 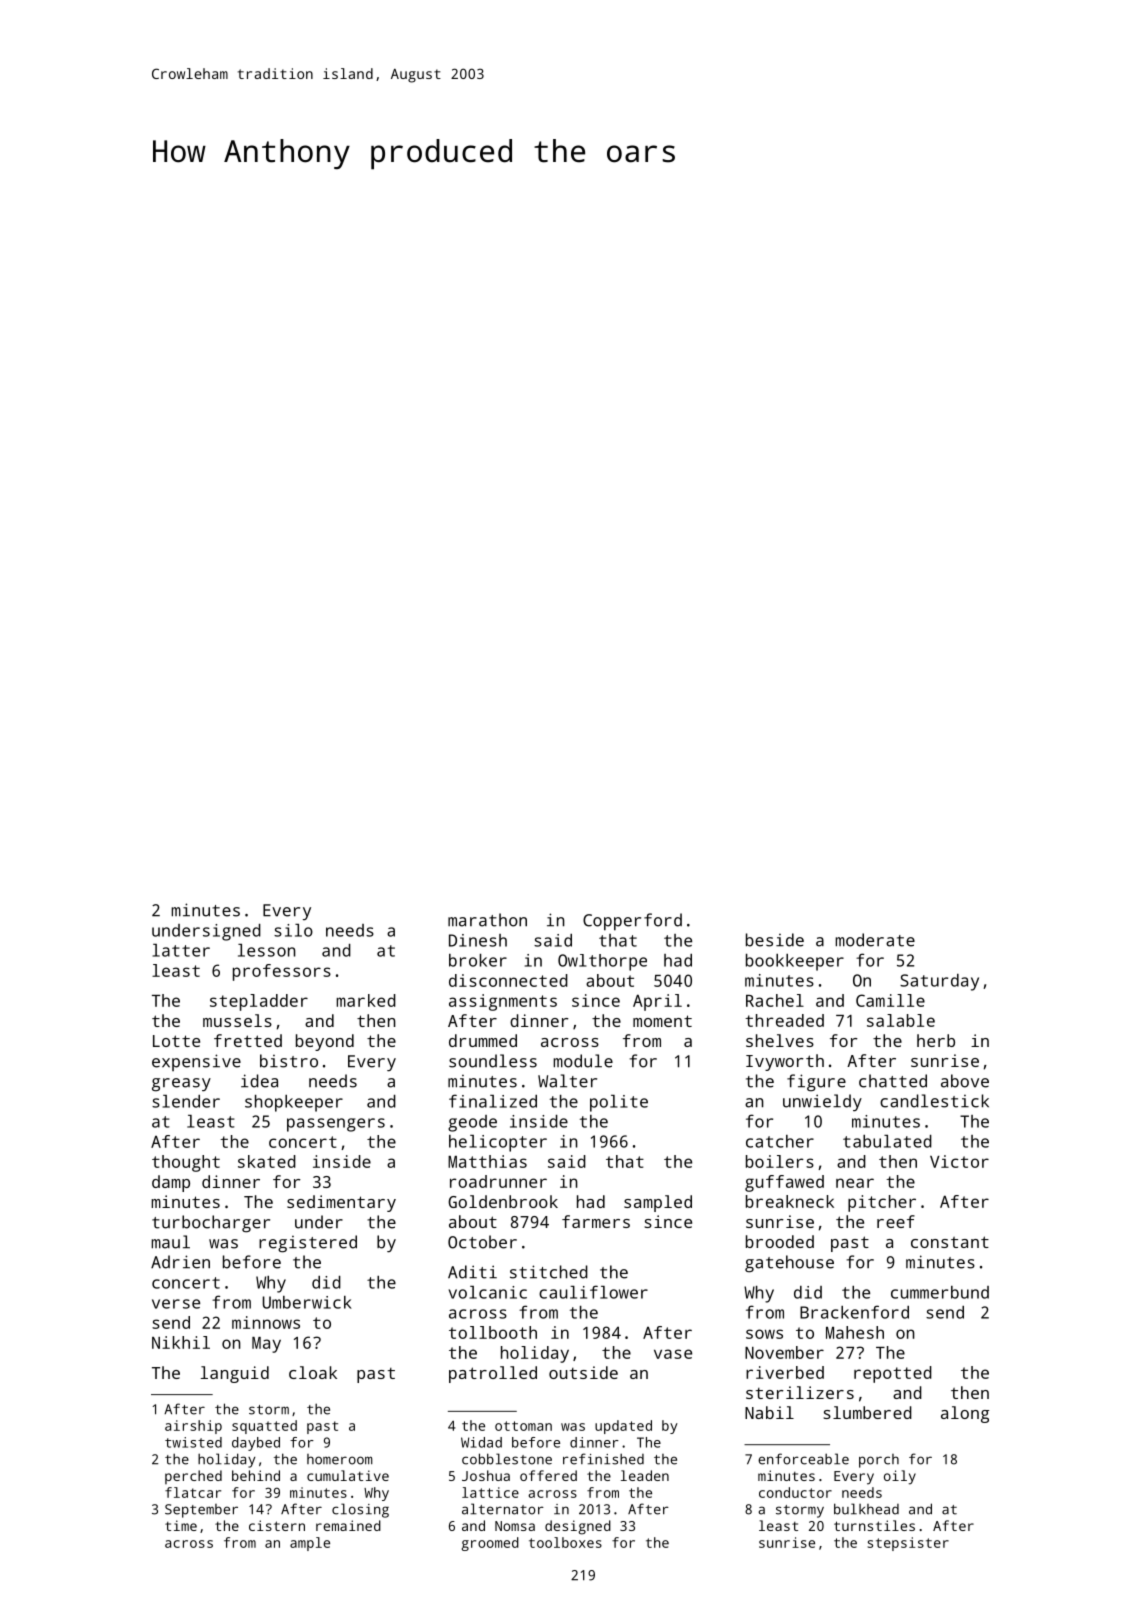 I want to click on ottoman, so click(x=523, y=1426).
